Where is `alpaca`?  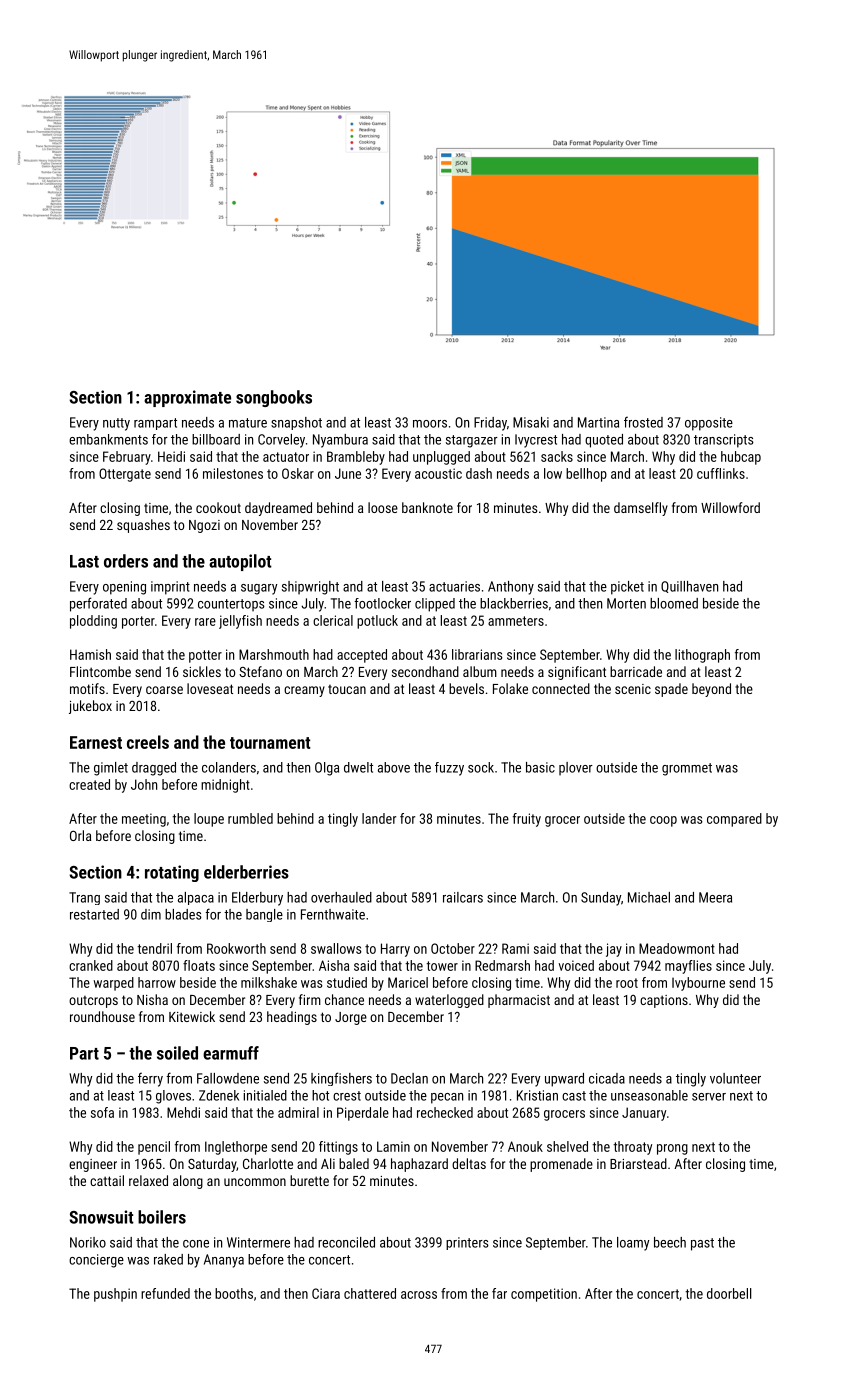 alpaca is located at coordinates (196, 898).
